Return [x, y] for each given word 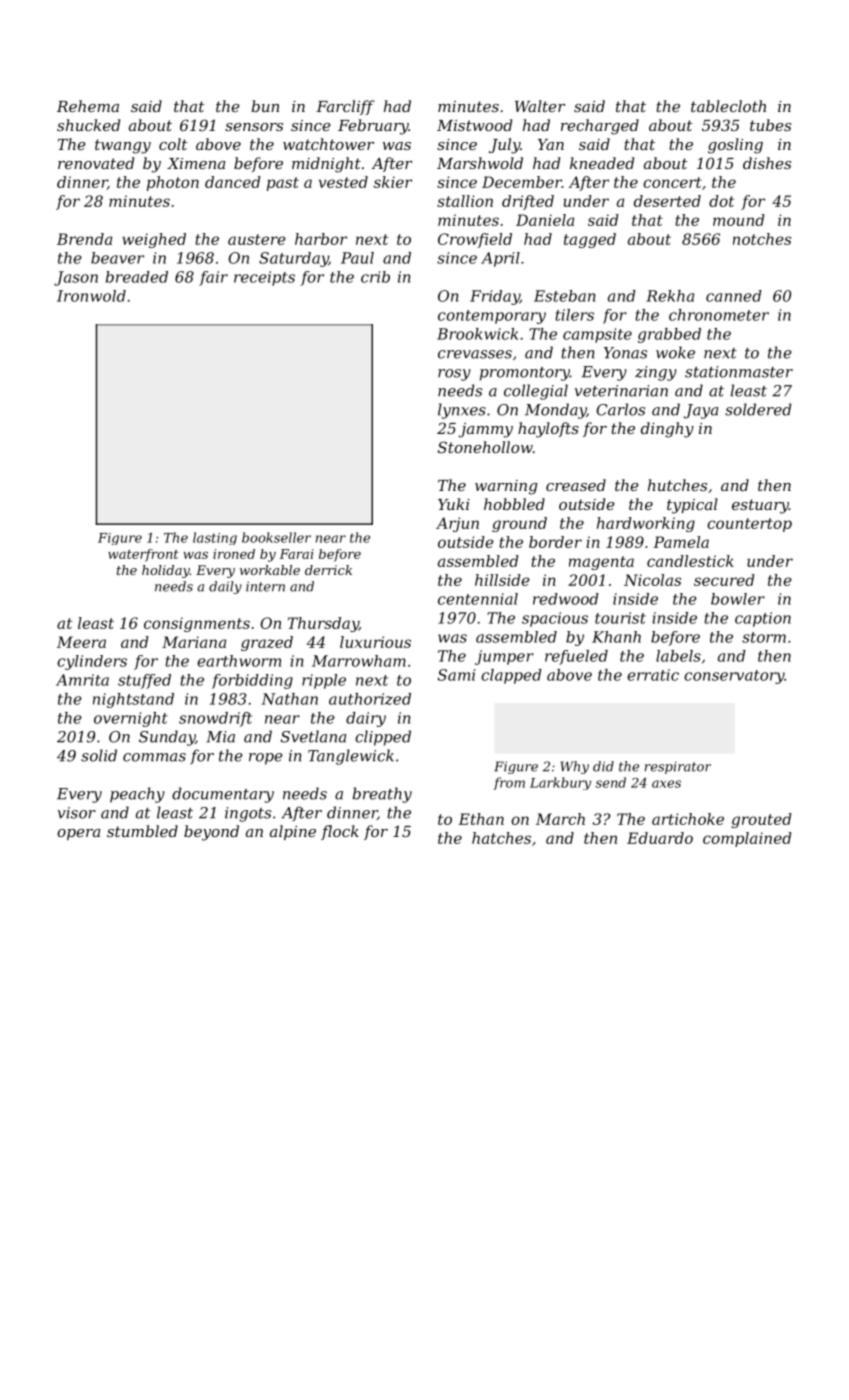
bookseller [276, 537]
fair [213, 278]
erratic [653, 675]
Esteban [564, 296]
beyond [211, 833]
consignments [197, 624]
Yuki [454, 504]
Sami [456, 675]
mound [739, 220]
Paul [357, 258]
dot [721, 201]
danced [233, 182]
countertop [749, 525]
